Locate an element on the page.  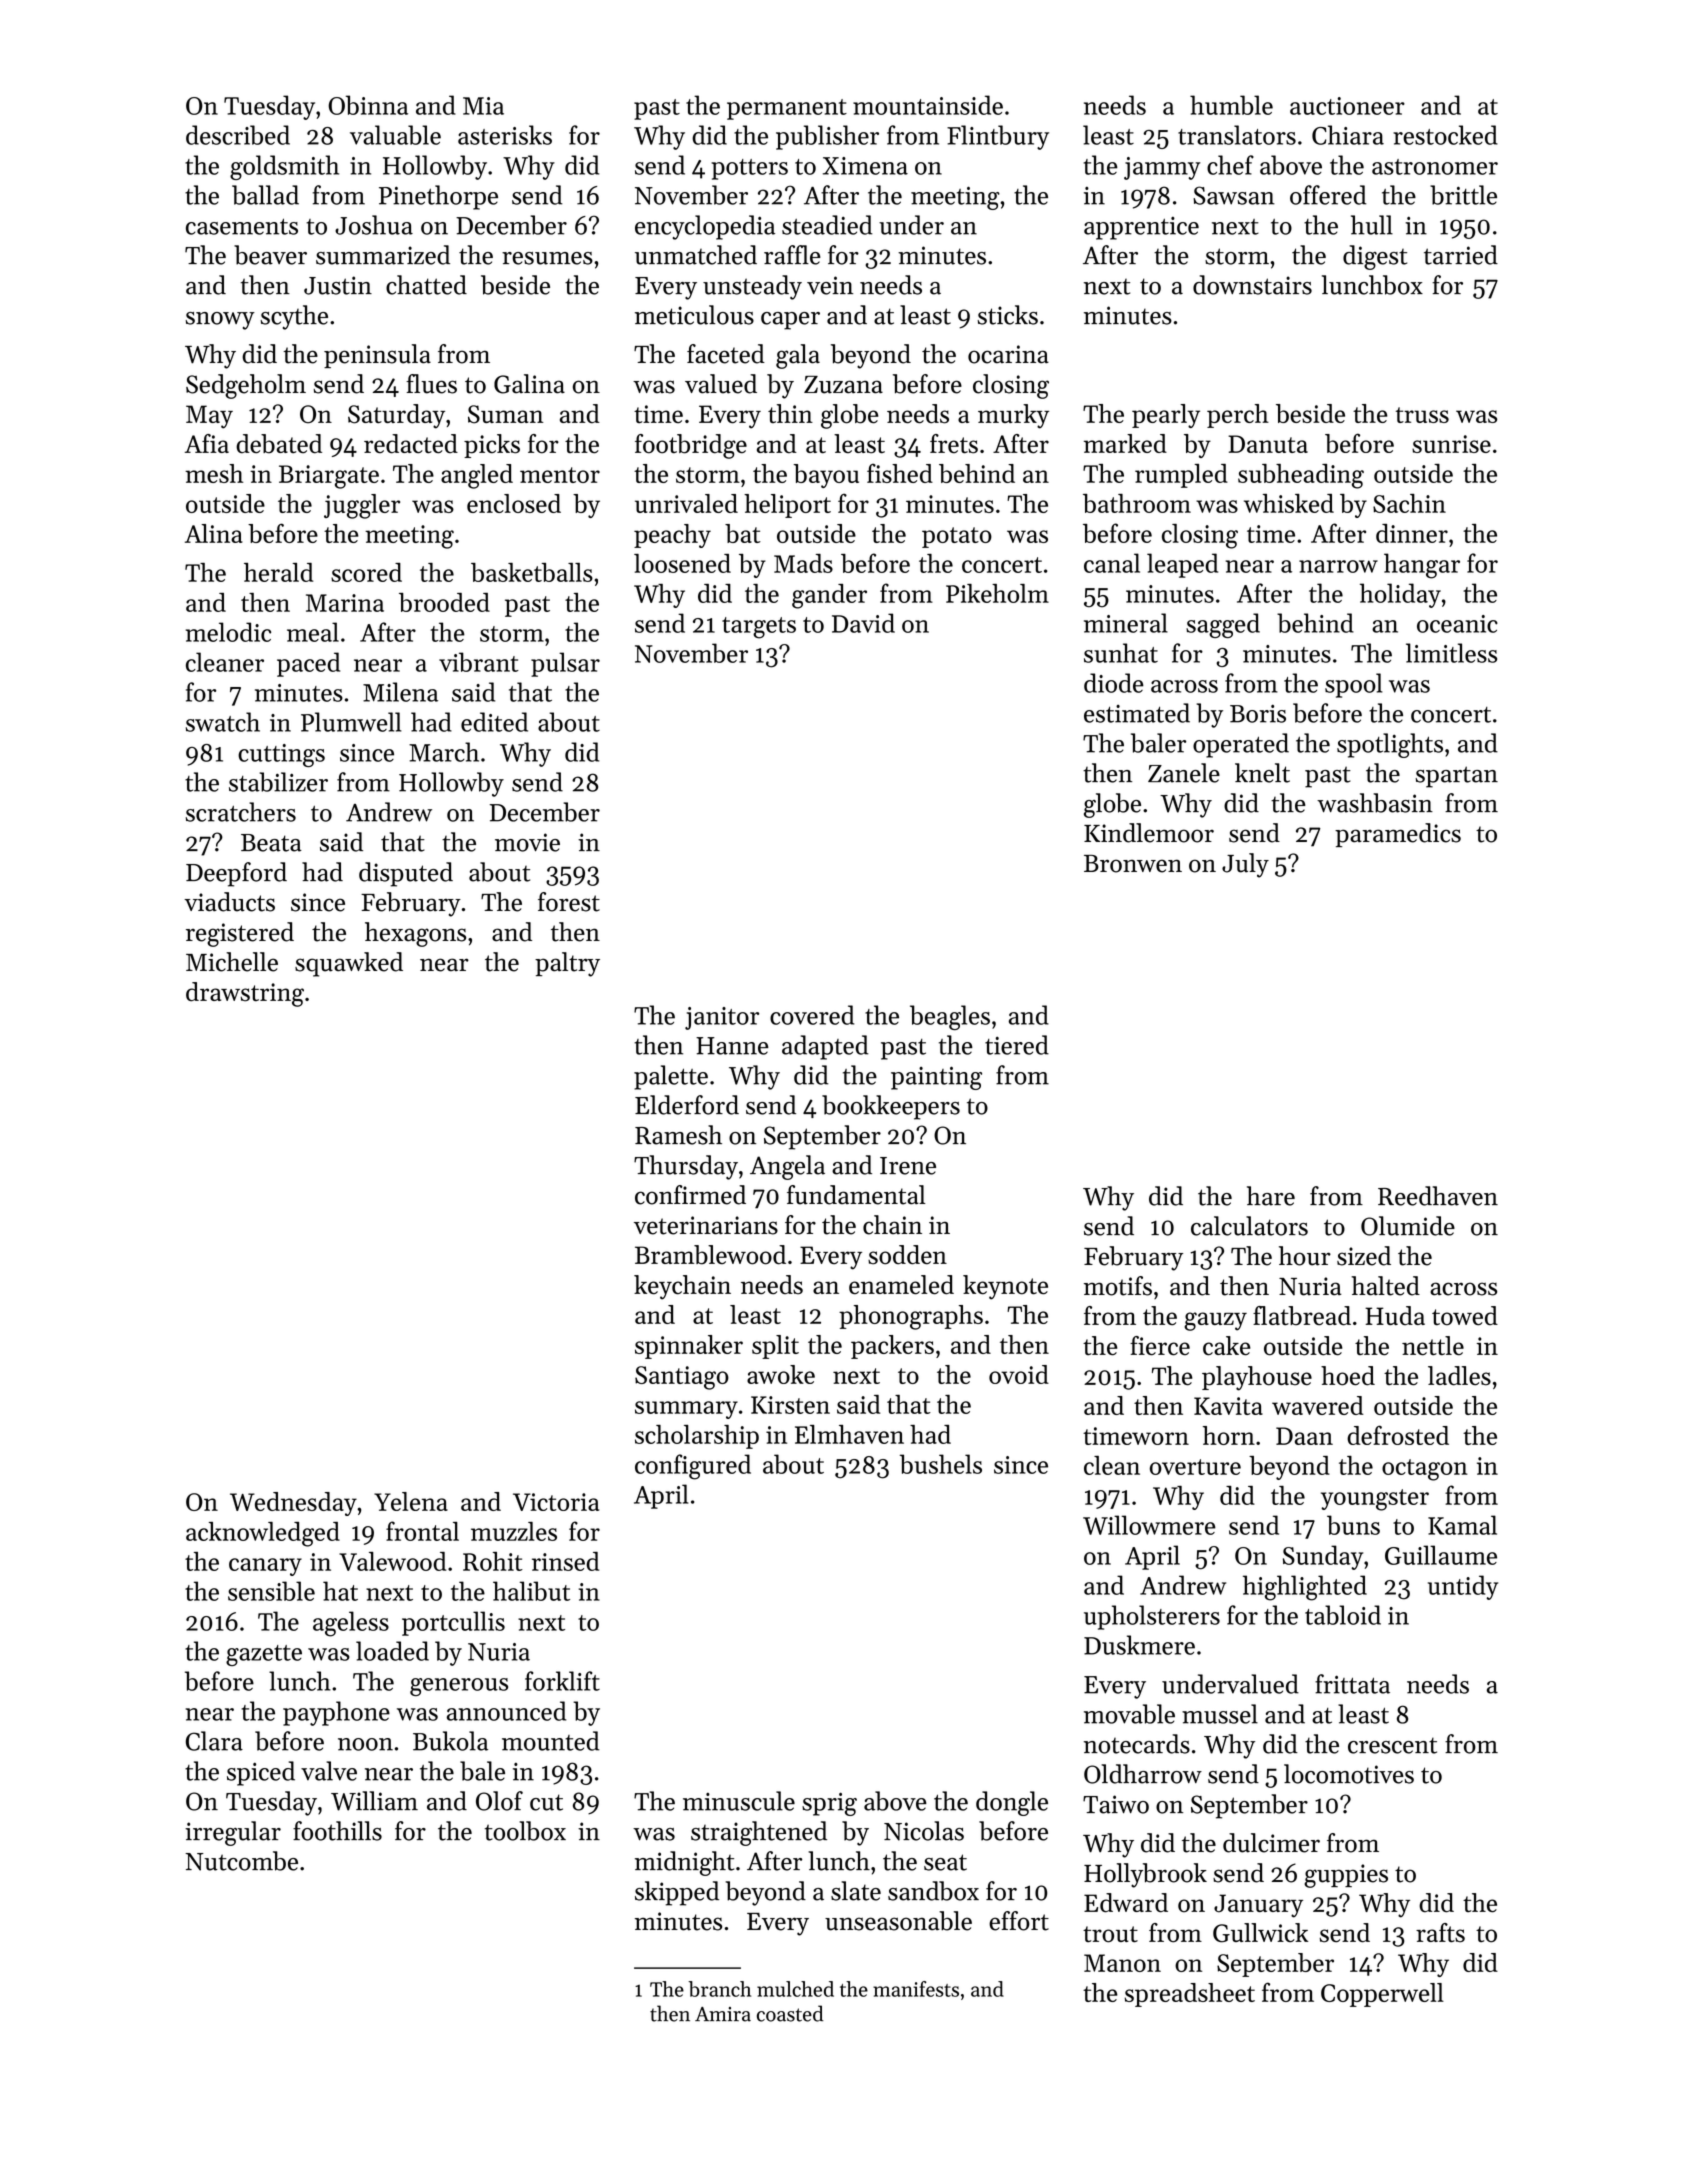
spreadsheet is located at coordinates (1190, 1995).
